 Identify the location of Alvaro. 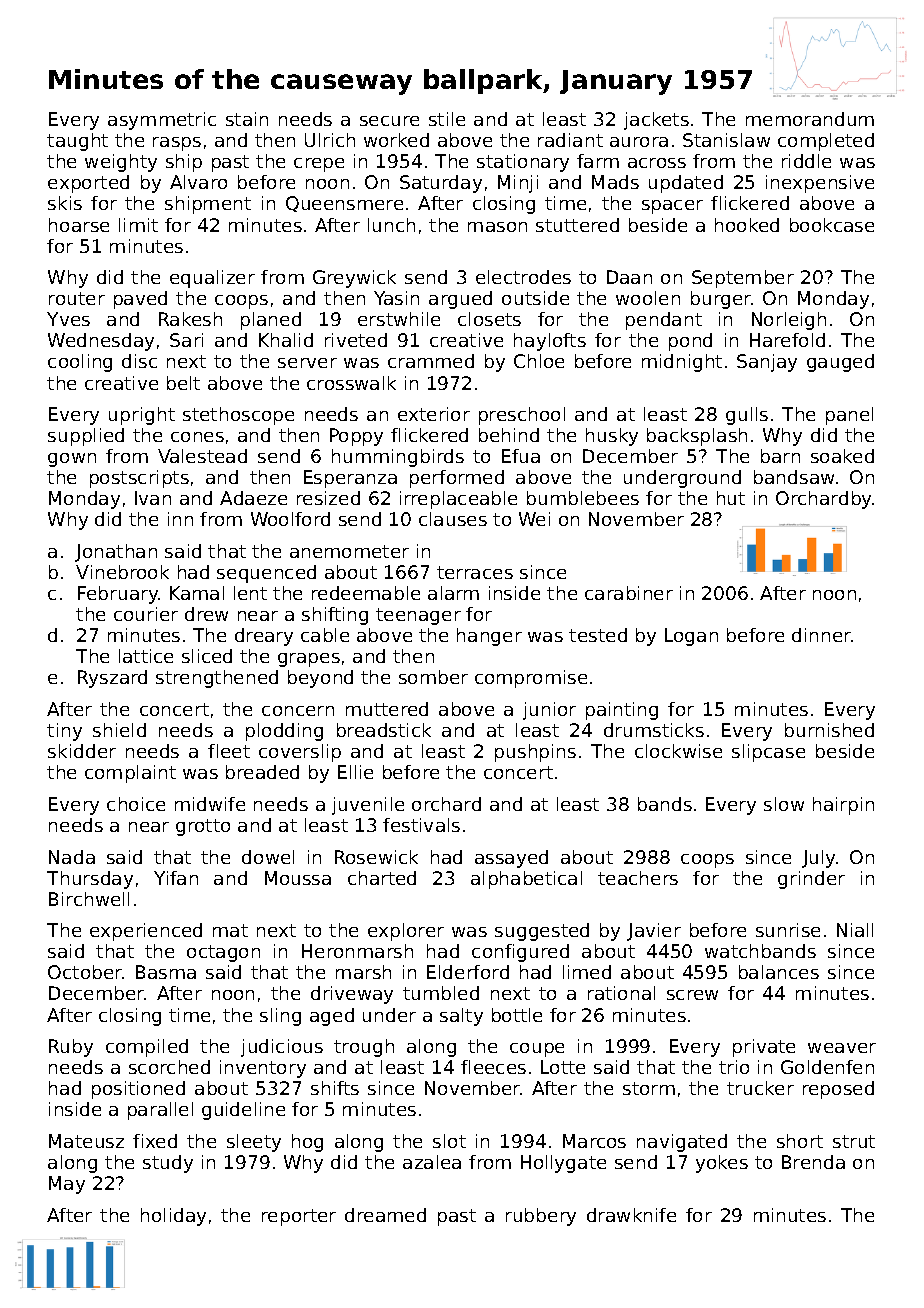
(198, 182).
